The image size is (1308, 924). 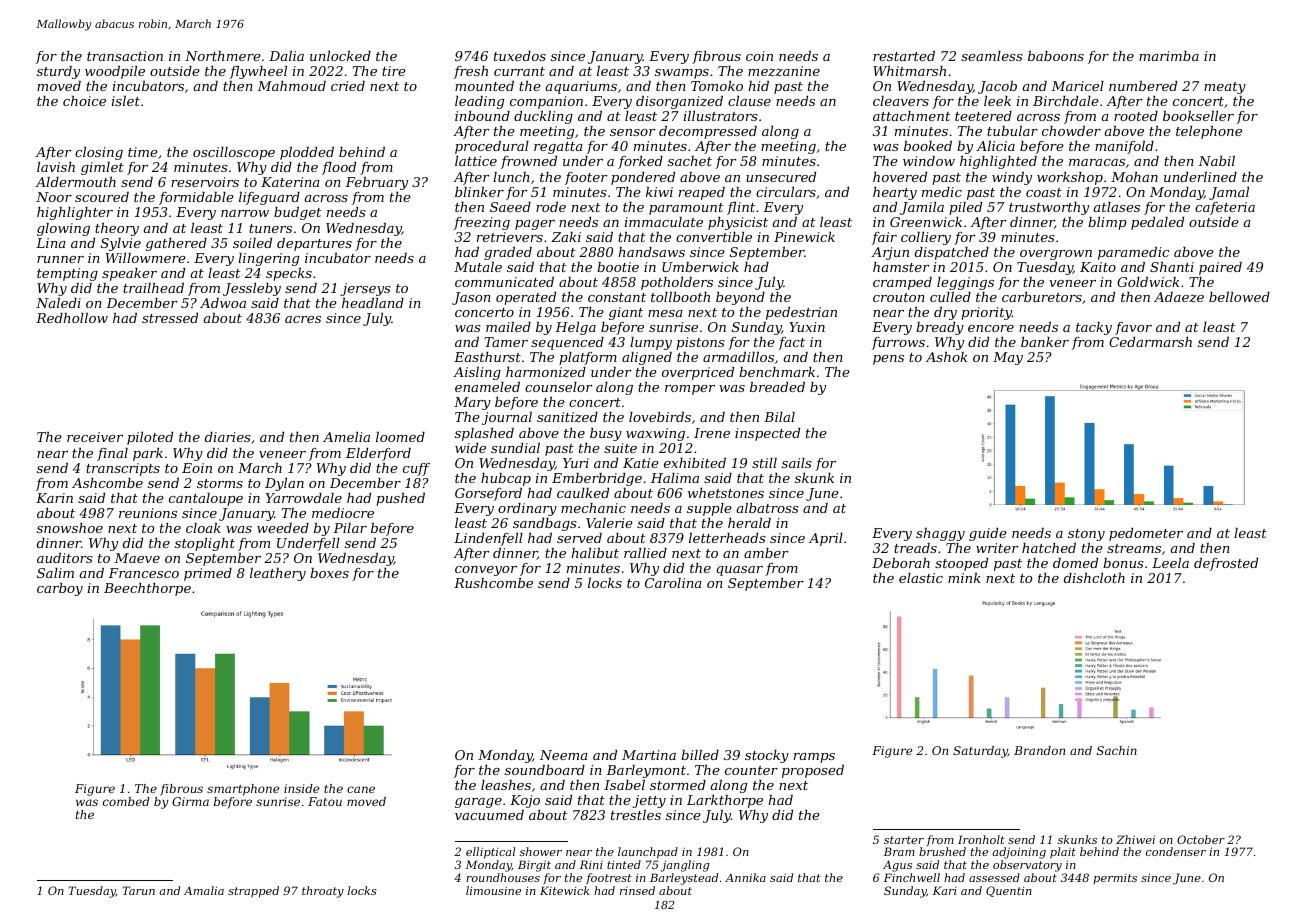 I want to click on highlighted, so click(x=998, y=162).
